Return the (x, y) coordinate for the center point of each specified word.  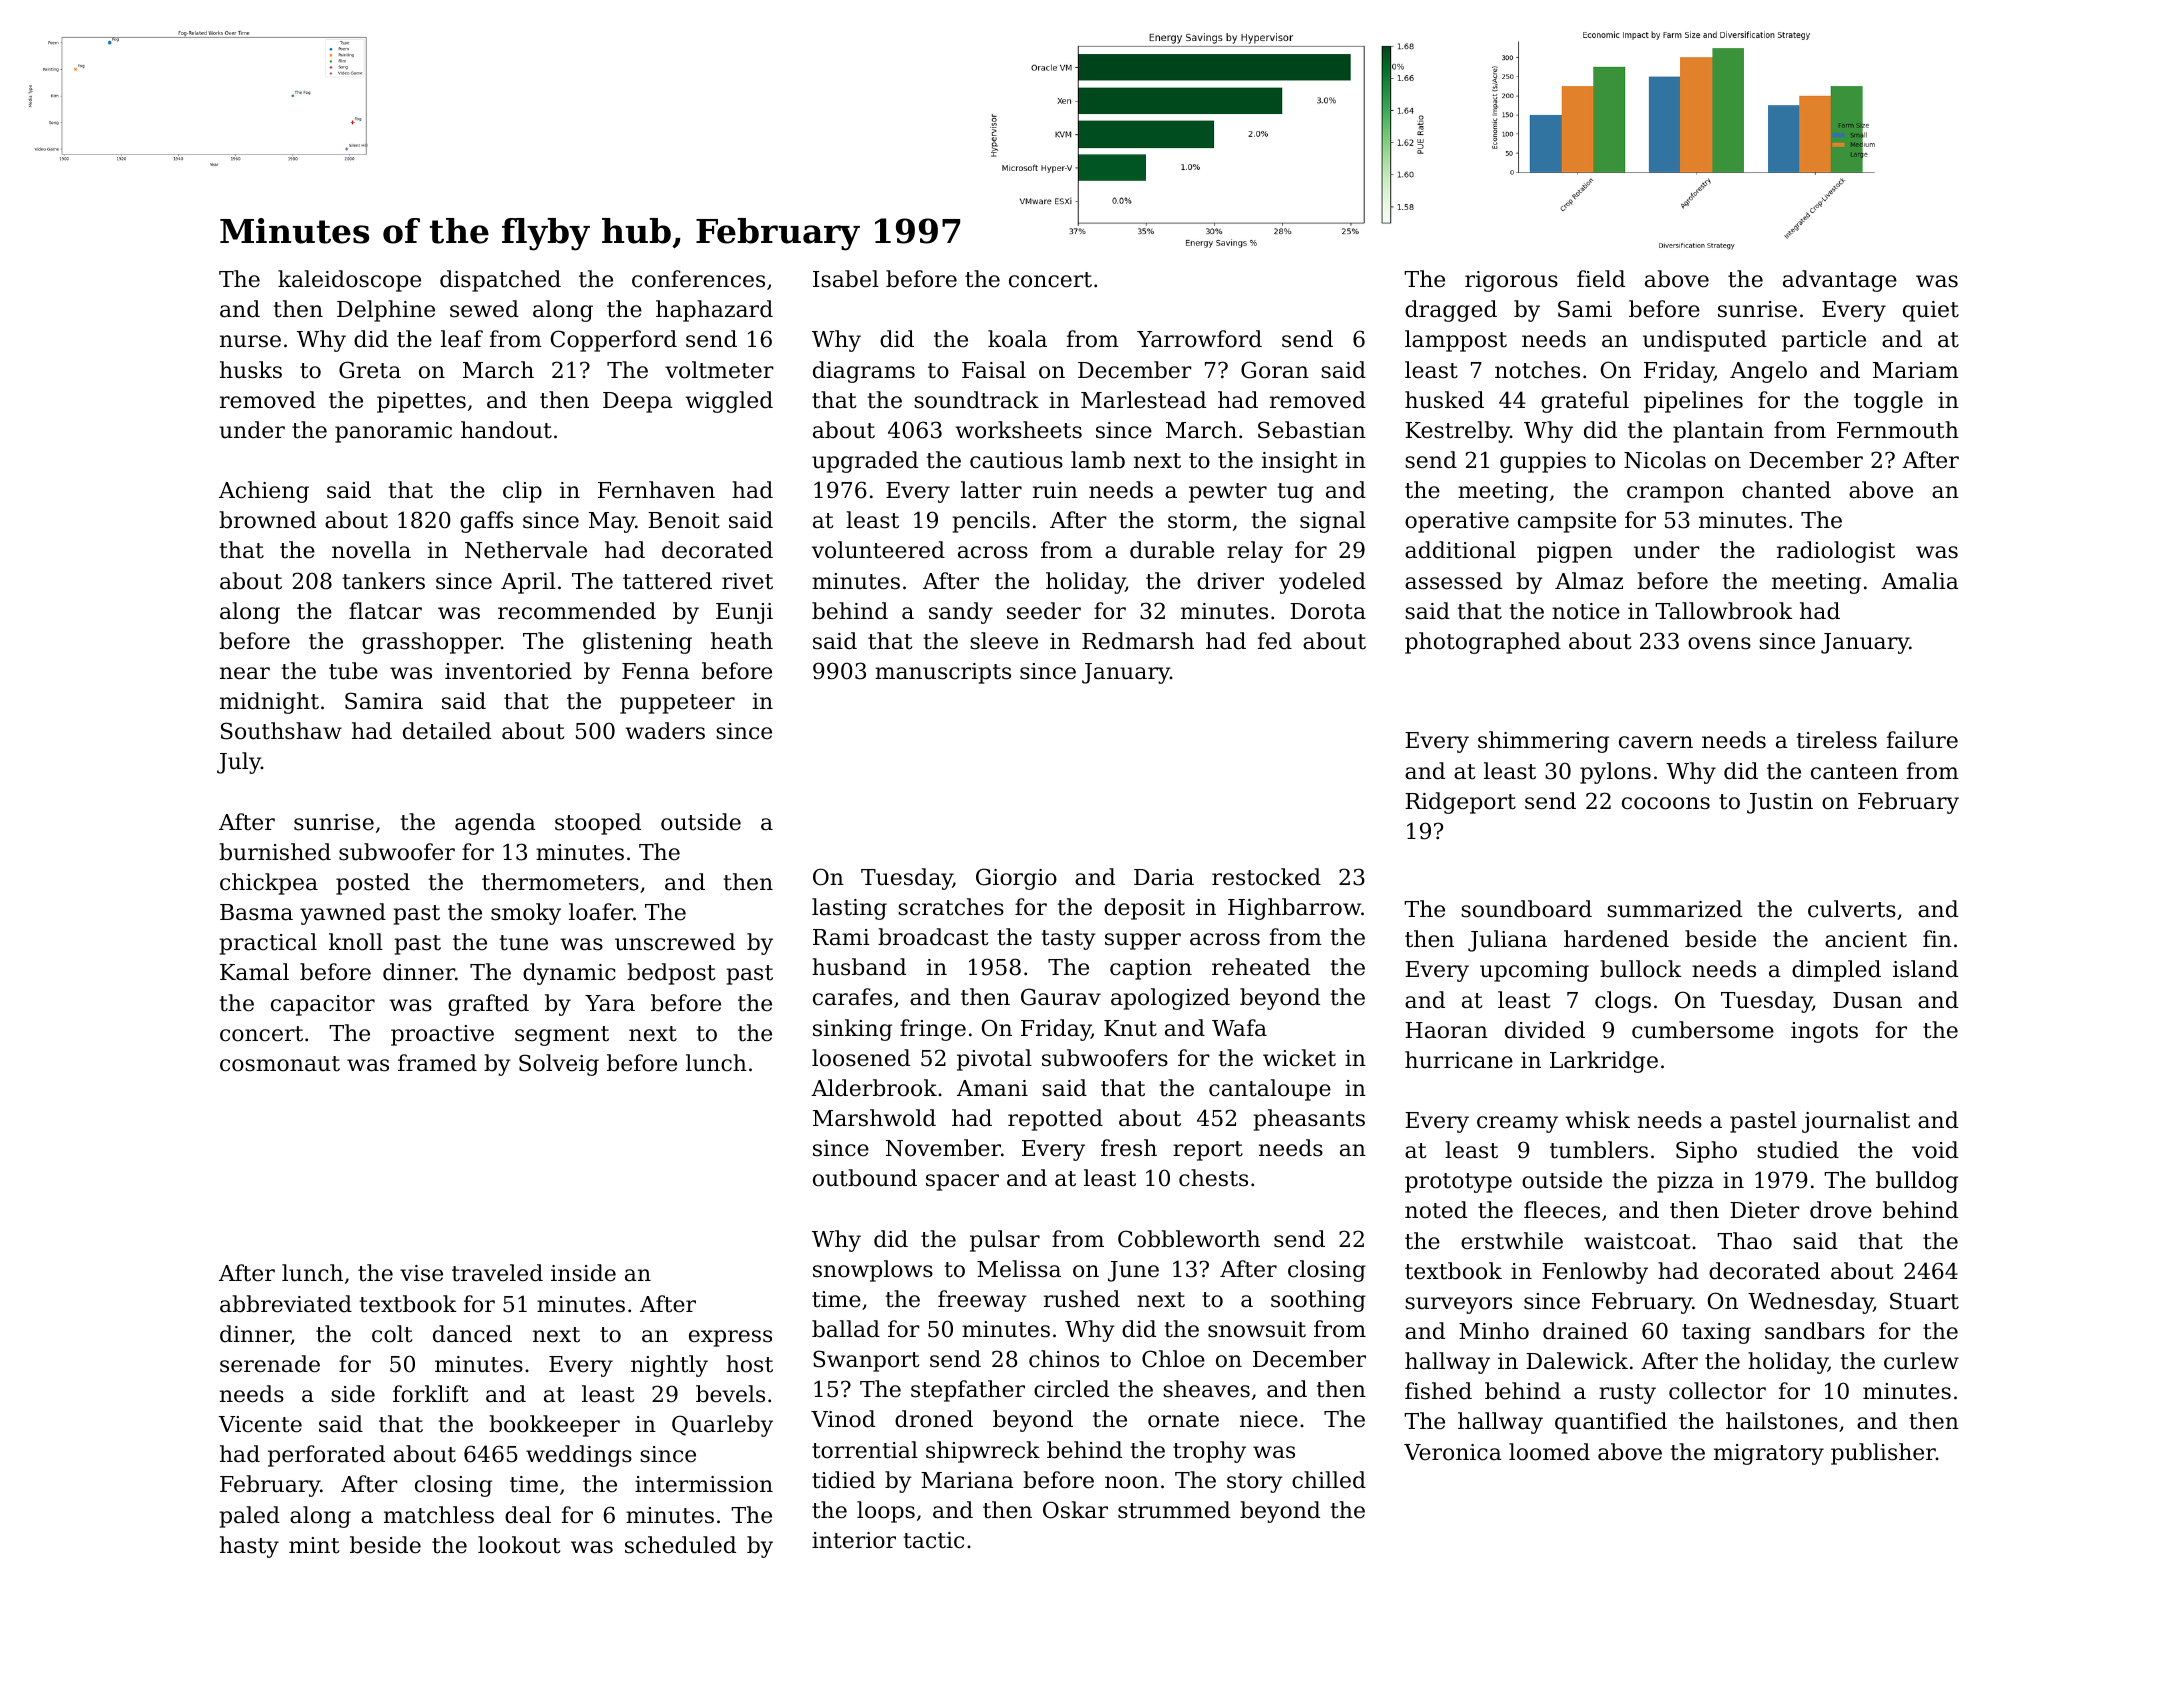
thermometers (560, 882)
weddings (579, 1456)
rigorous (1511, 281)
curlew (1921, 1361)
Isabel (846, 279)
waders (665, 731)
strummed (1174, 1510)
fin (1937, 938)
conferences (698, 279)
